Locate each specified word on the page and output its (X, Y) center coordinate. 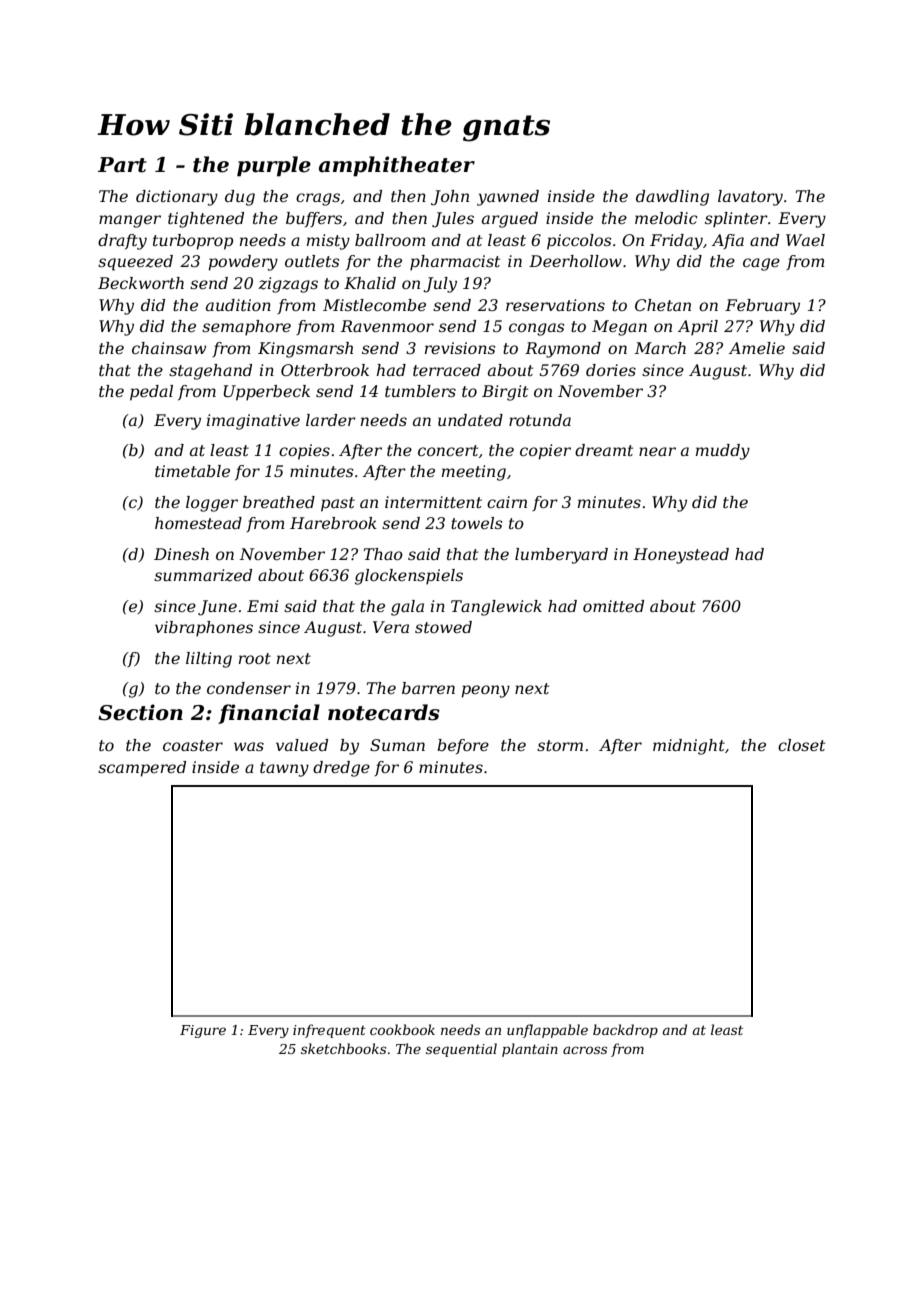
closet (801, 745)
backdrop (625, 1031)
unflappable (547, 1031)
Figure (203, 1031)
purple (274, 166)
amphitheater (397, 166)
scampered (142, 769)
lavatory (750, 198)
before (463, 746)
